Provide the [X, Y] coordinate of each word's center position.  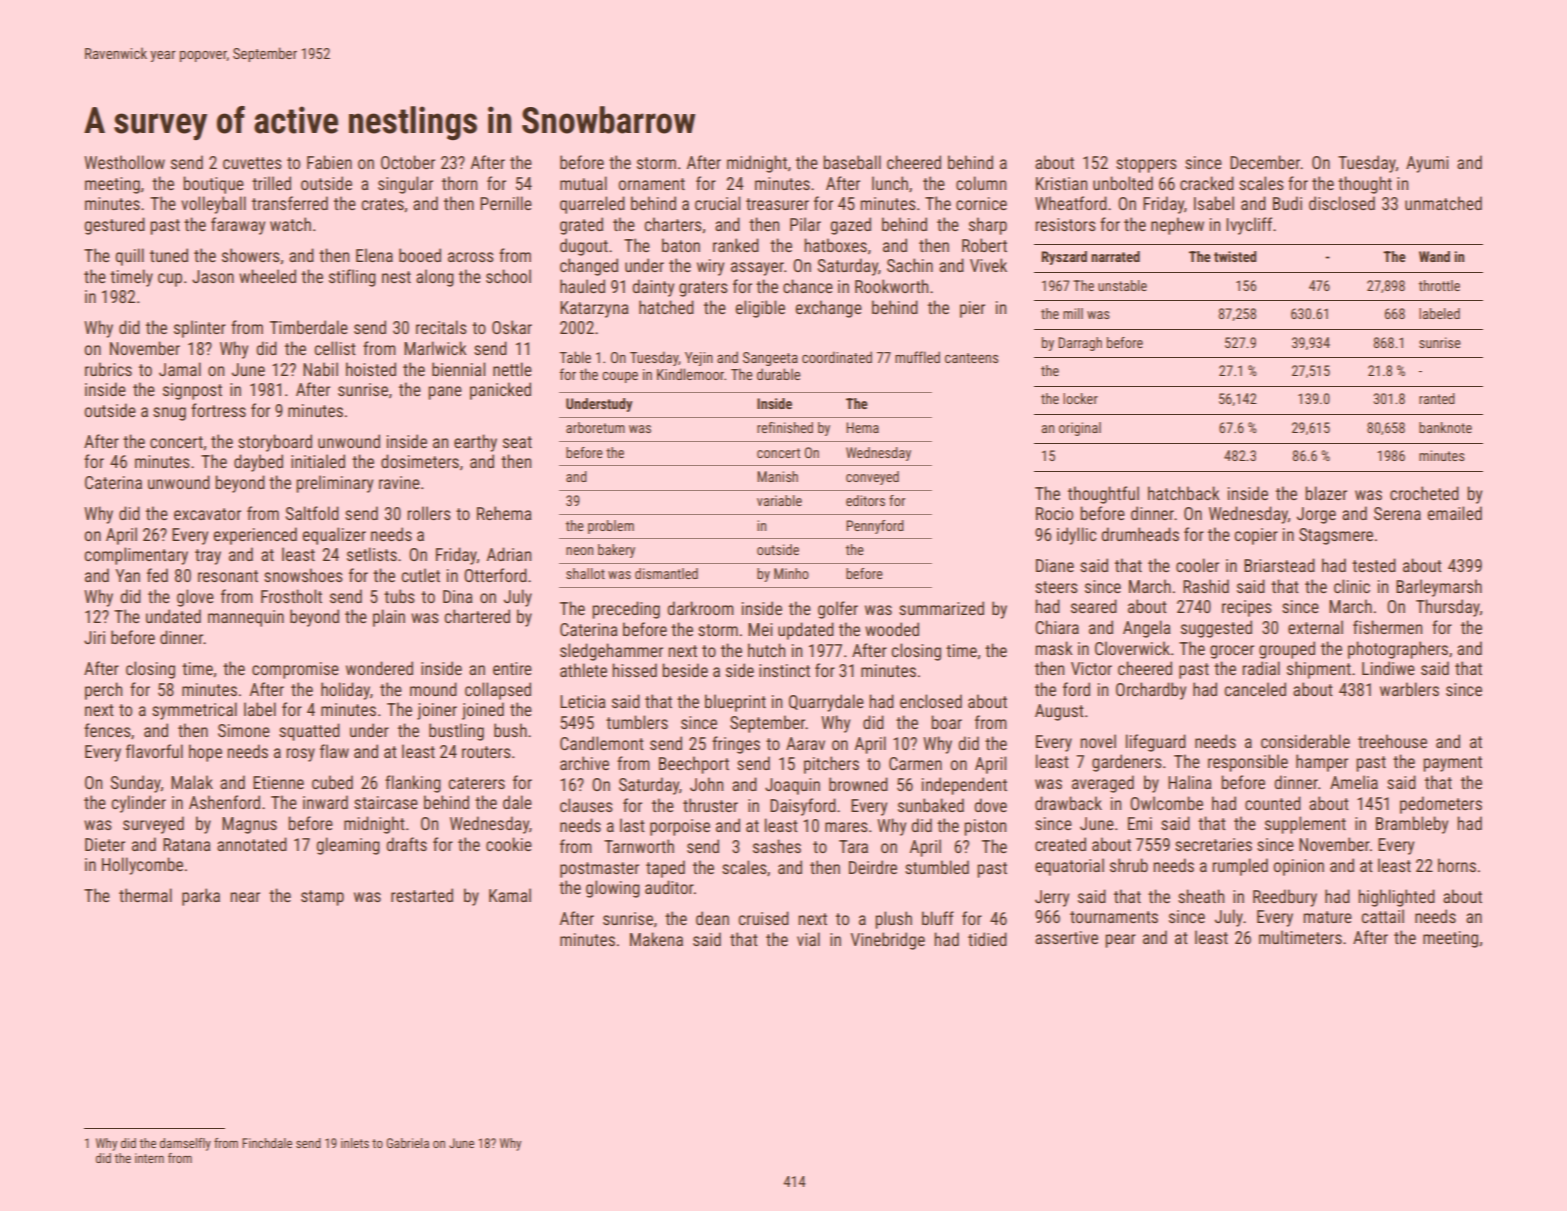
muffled [917, 357]
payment [1452, 764]
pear [1120, 941]
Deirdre [873, 867]
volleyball [213, 205]
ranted [1437, 398]
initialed [318, 461]
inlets [355, 1143]
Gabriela [407, 1143]
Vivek [988, 265]
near [245, 897]
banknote [1445, 427]
